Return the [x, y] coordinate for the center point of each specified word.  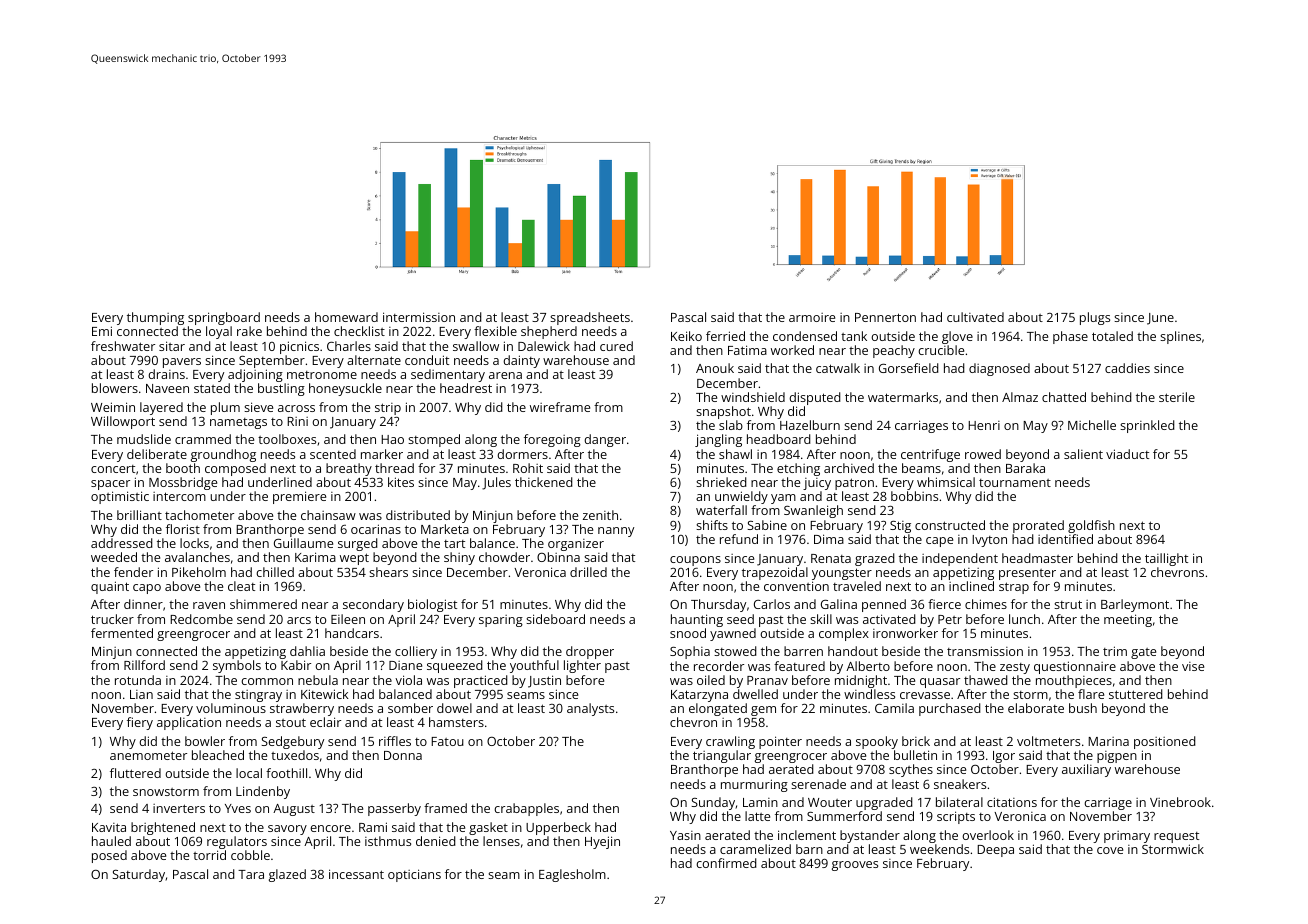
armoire [812, 317]
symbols [237, 666]
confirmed [726, 863]
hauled [111, 841]
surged [358, 544]
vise [1193, 666]
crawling [730, 742]
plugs [1095, 318]
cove [1110, 850]
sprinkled [1147, 426]
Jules [496, 483]
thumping [155, 318]
